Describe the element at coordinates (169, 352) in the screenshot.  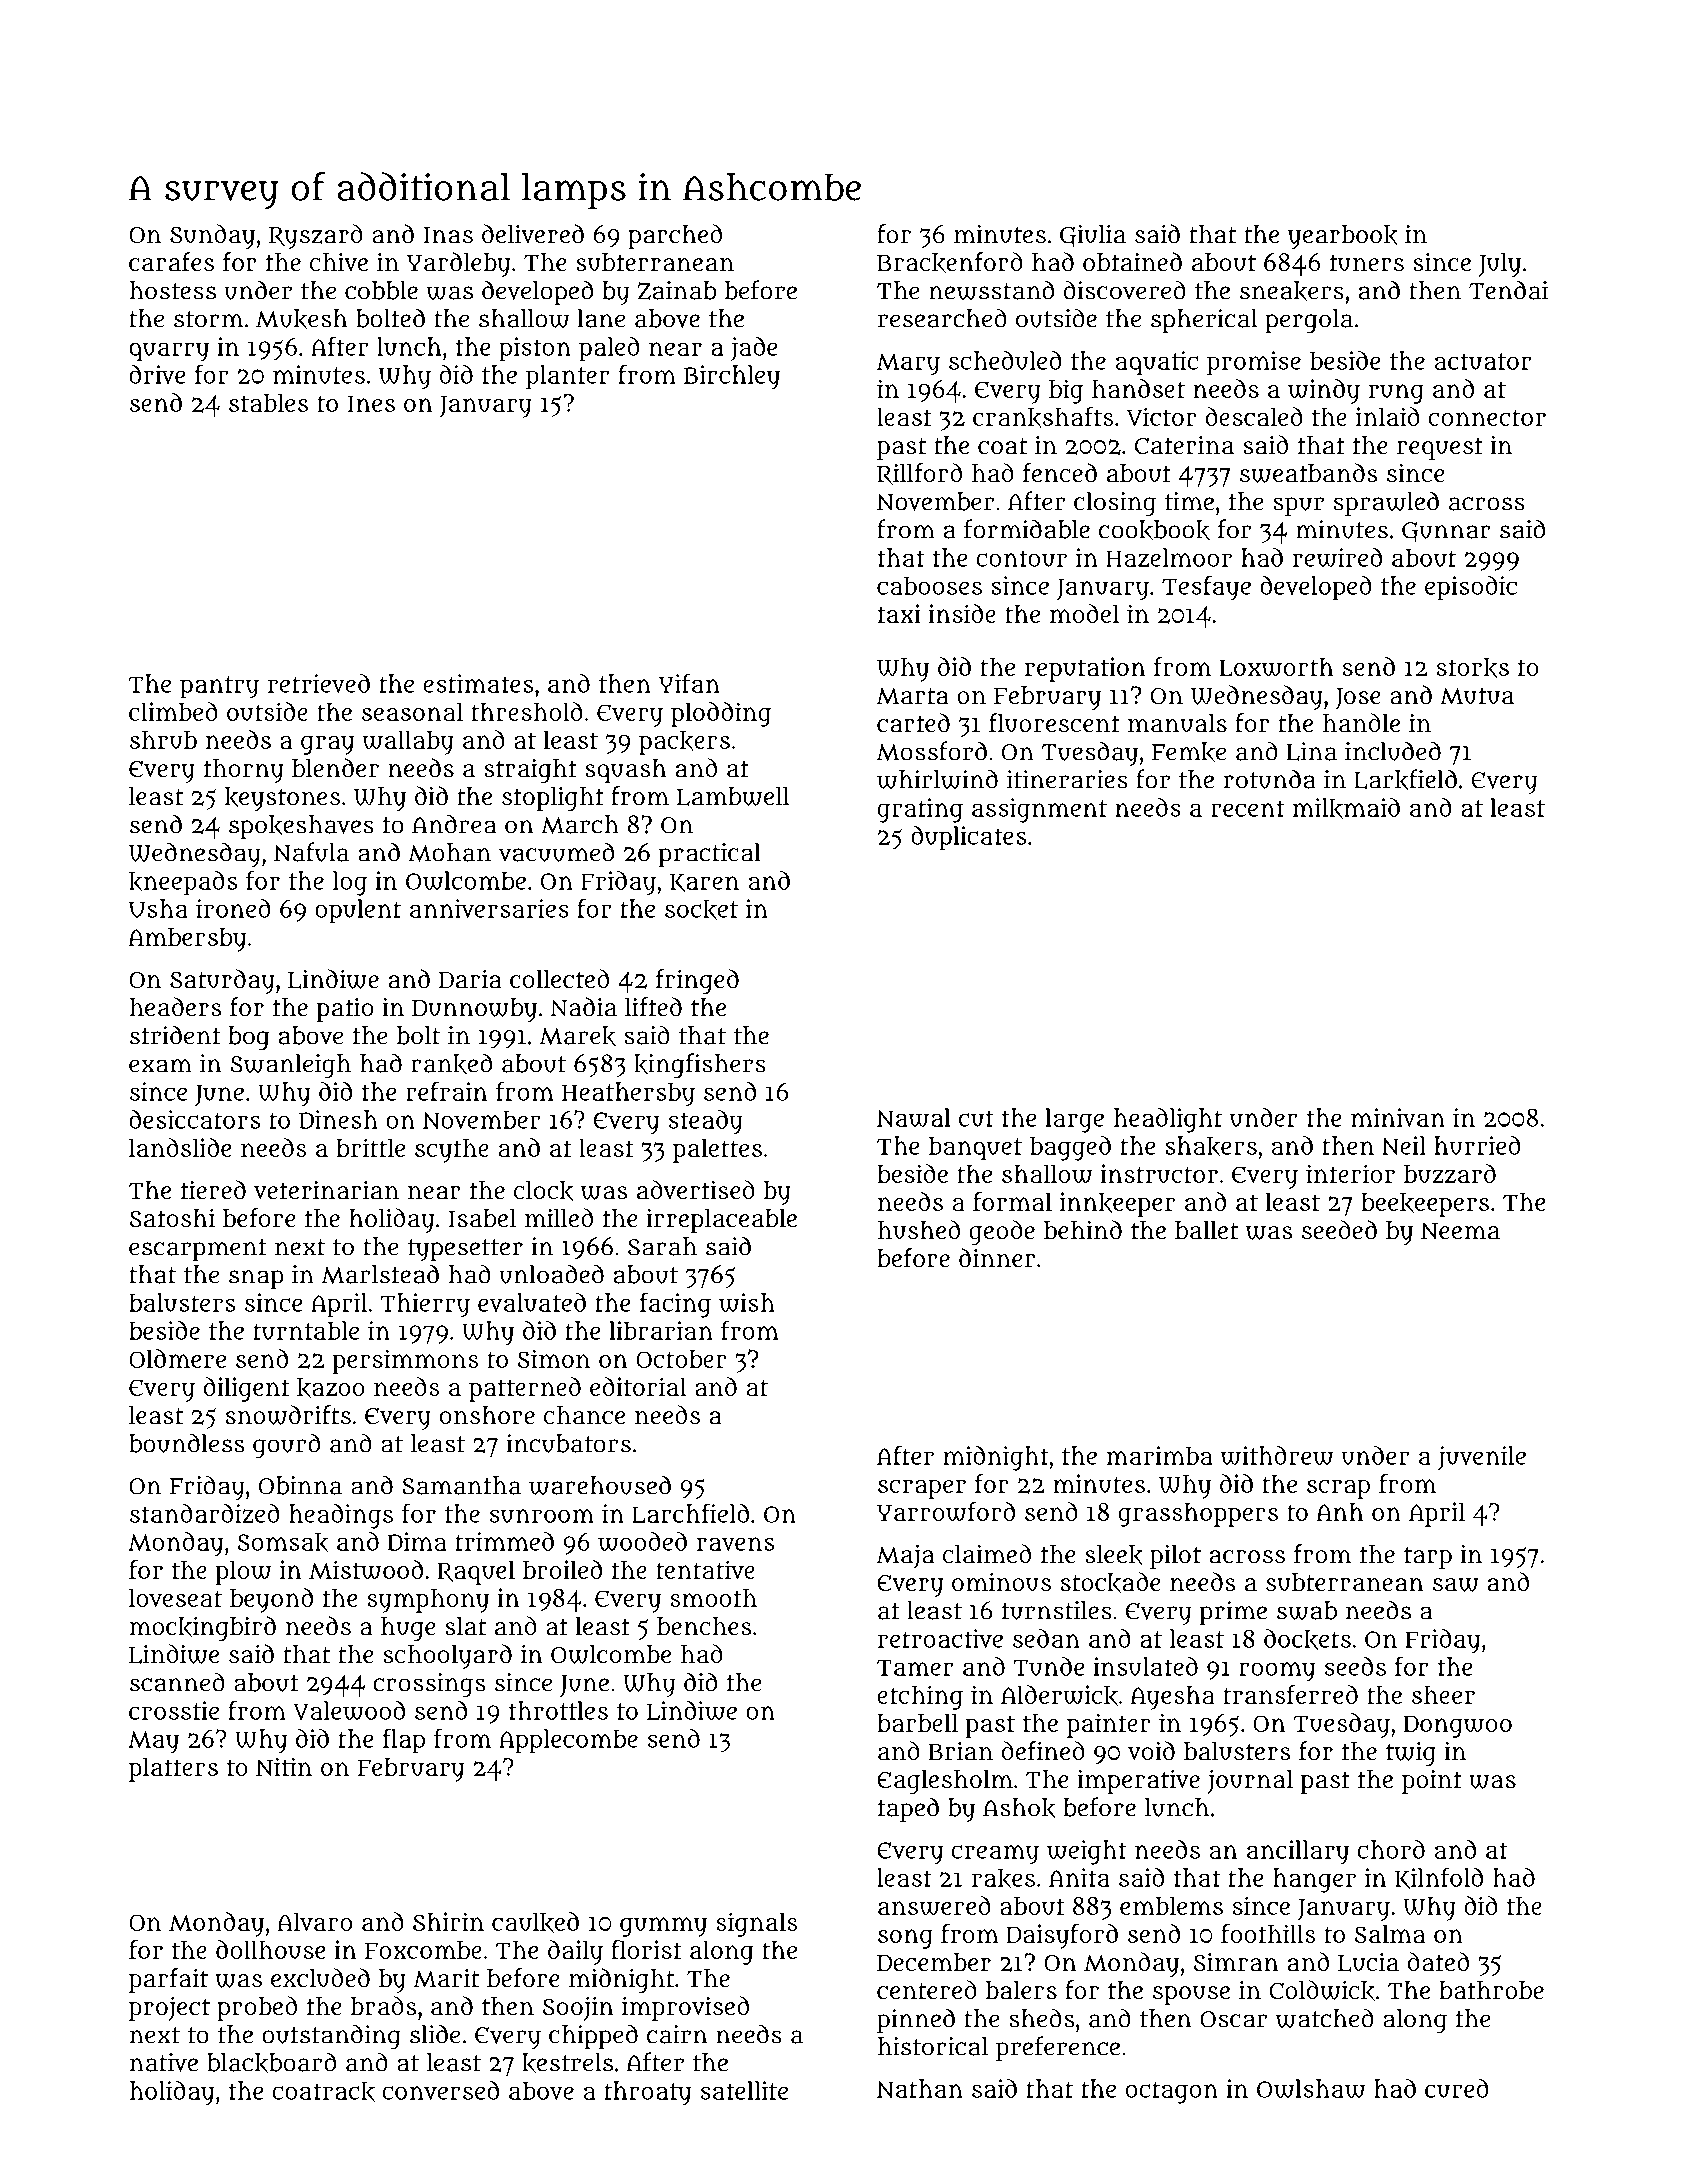
I see `quarry` at that location.
